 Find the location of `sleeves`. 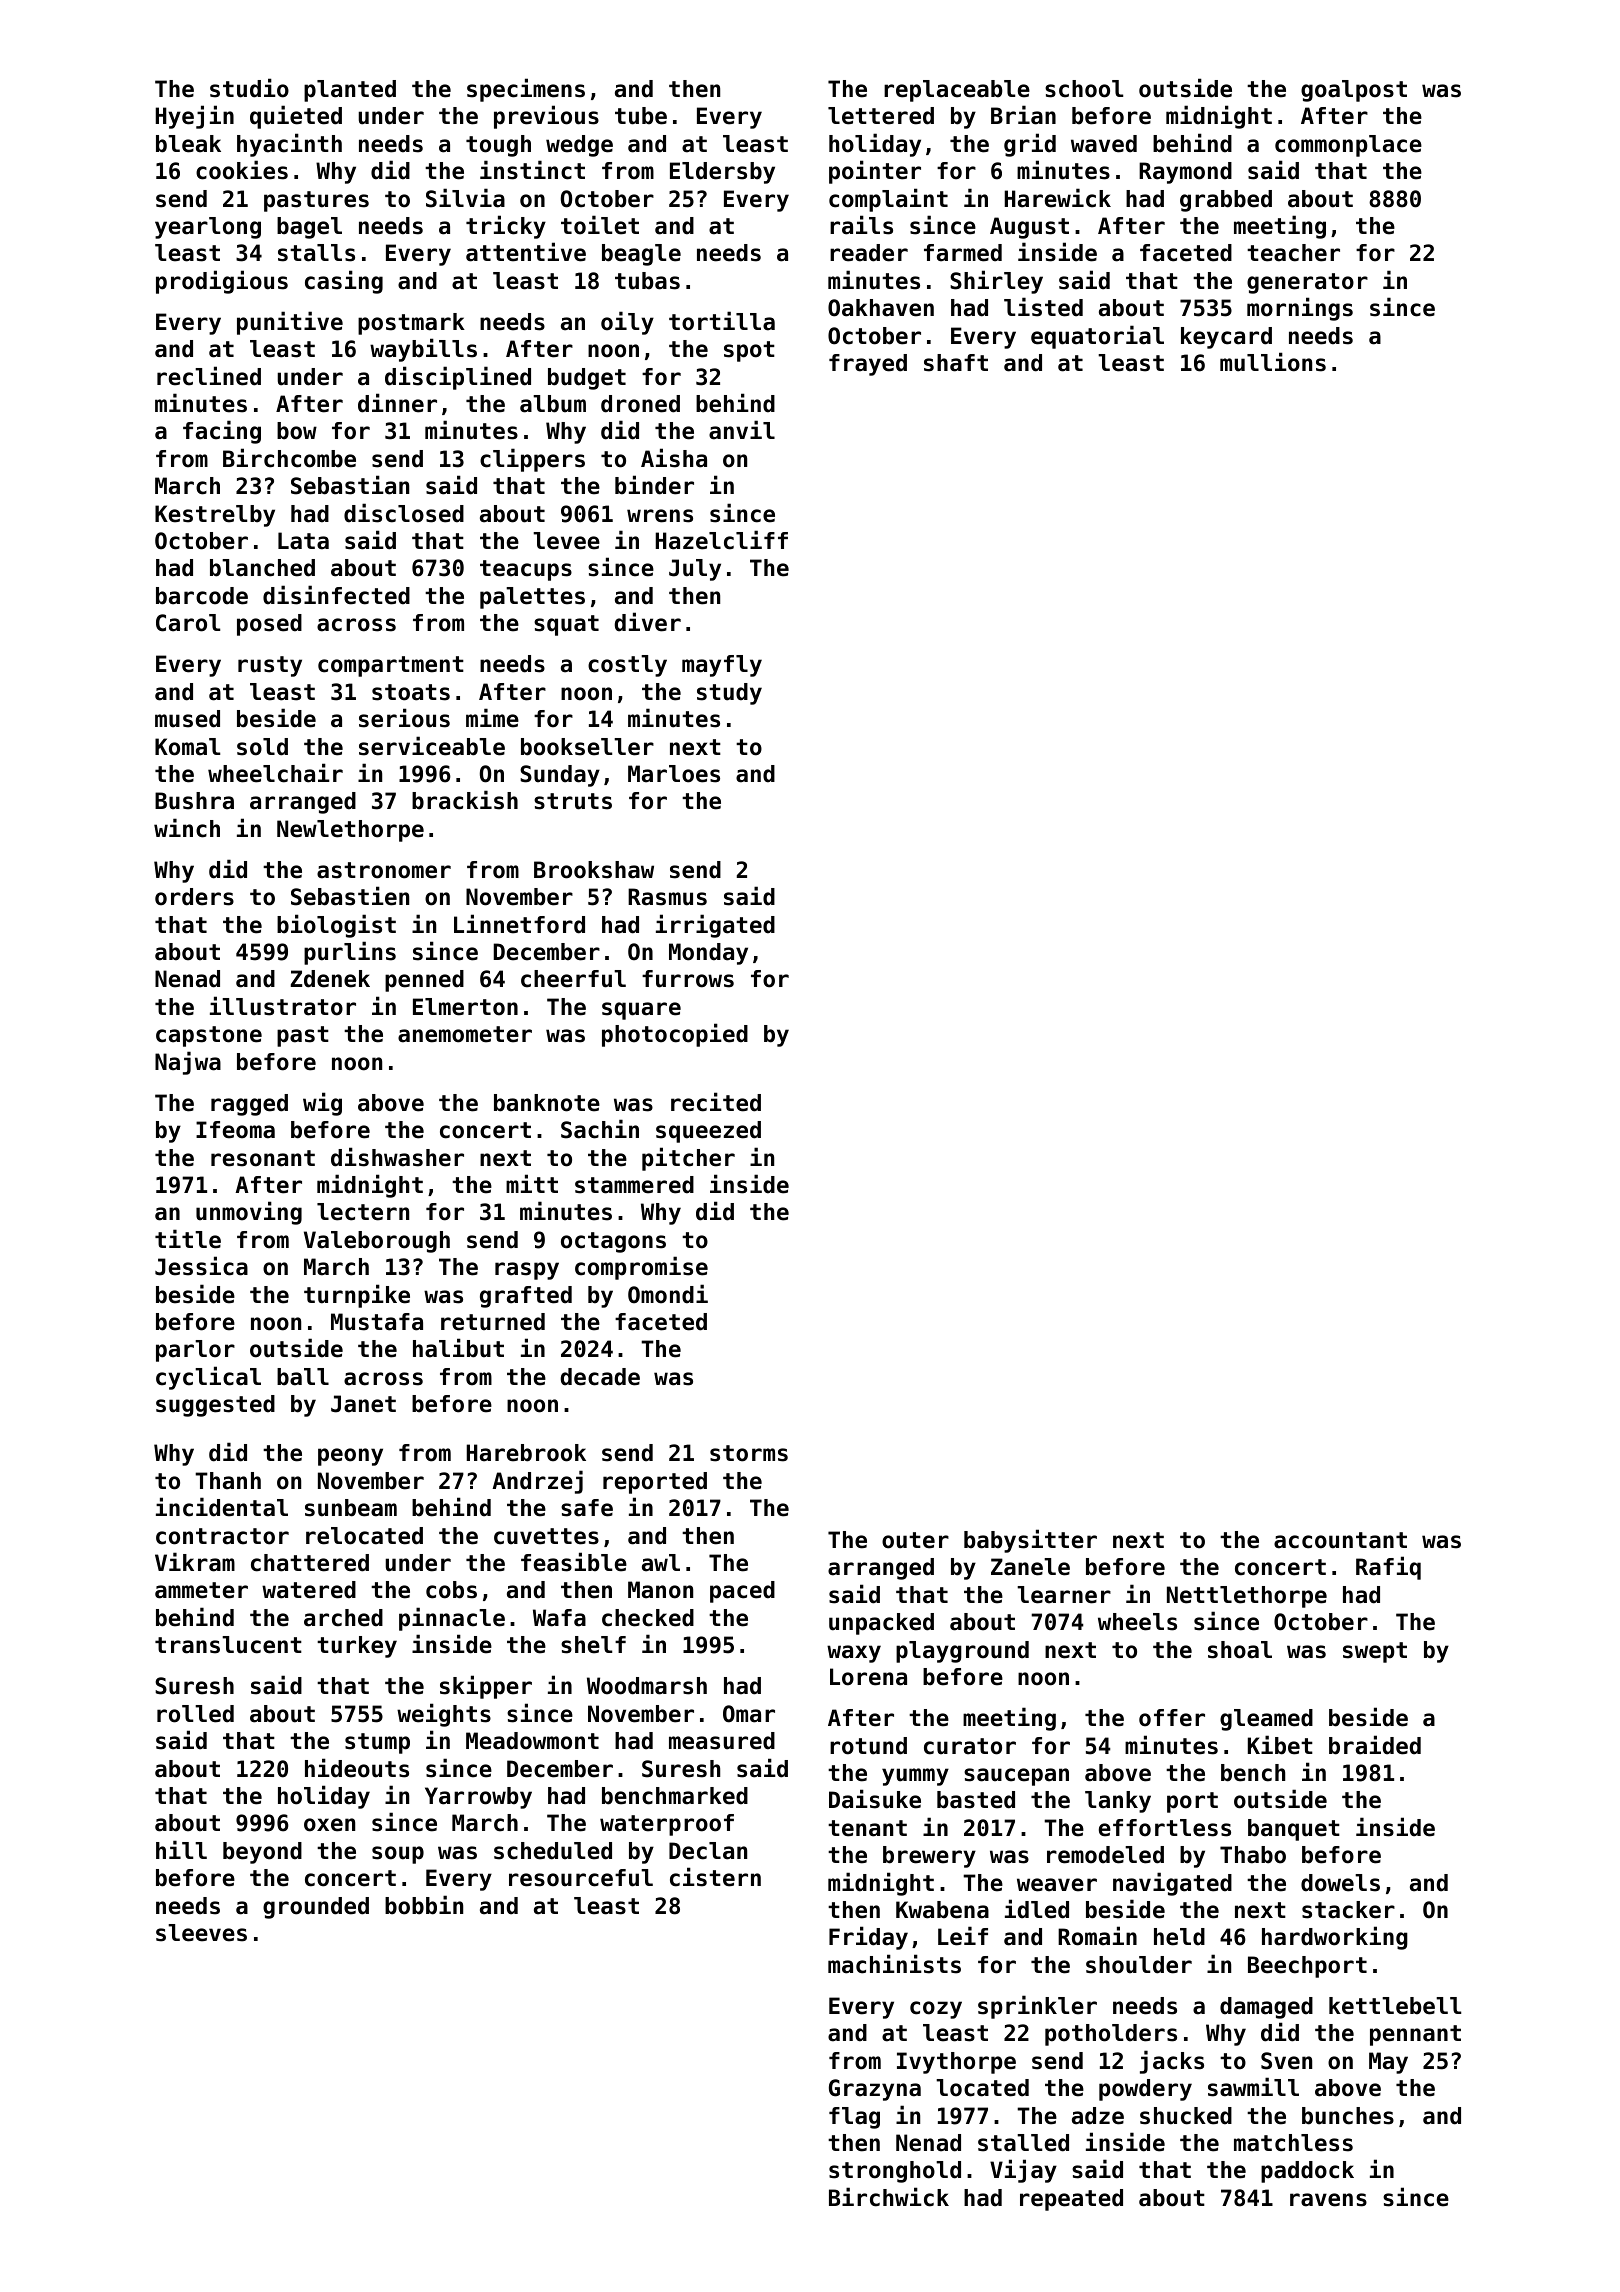

sleeves is located at coordinates (201, 1933).
